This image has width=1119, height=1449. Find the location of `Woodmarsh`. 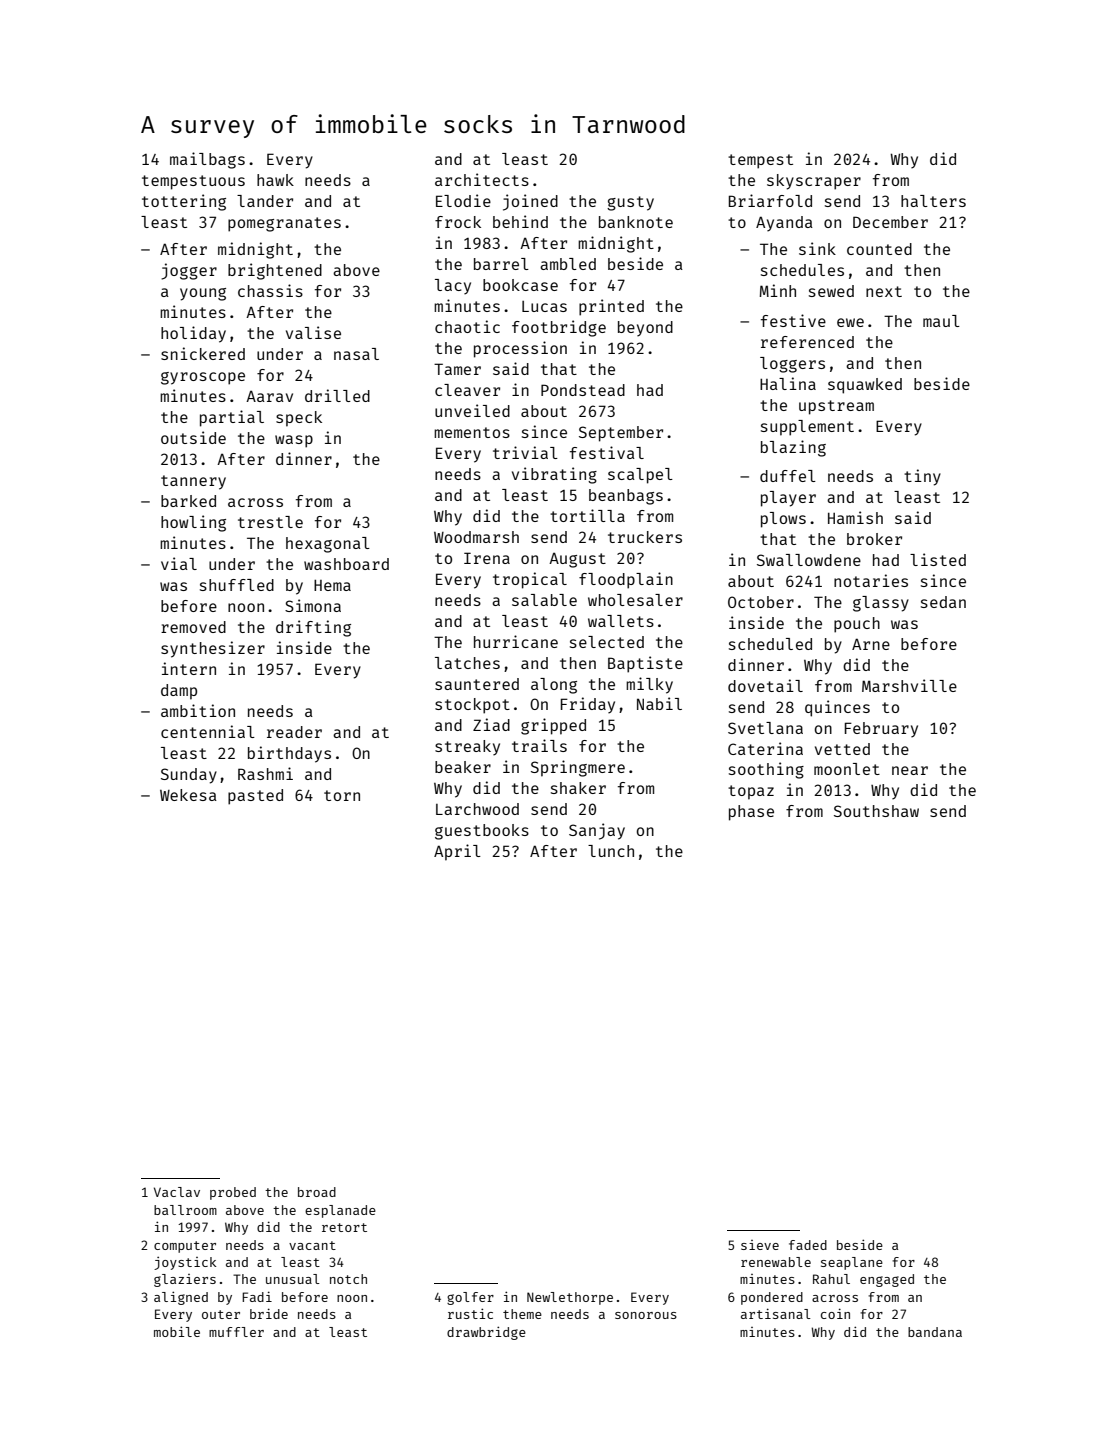

Woodmarsh is located at coordinates (476, 537).
